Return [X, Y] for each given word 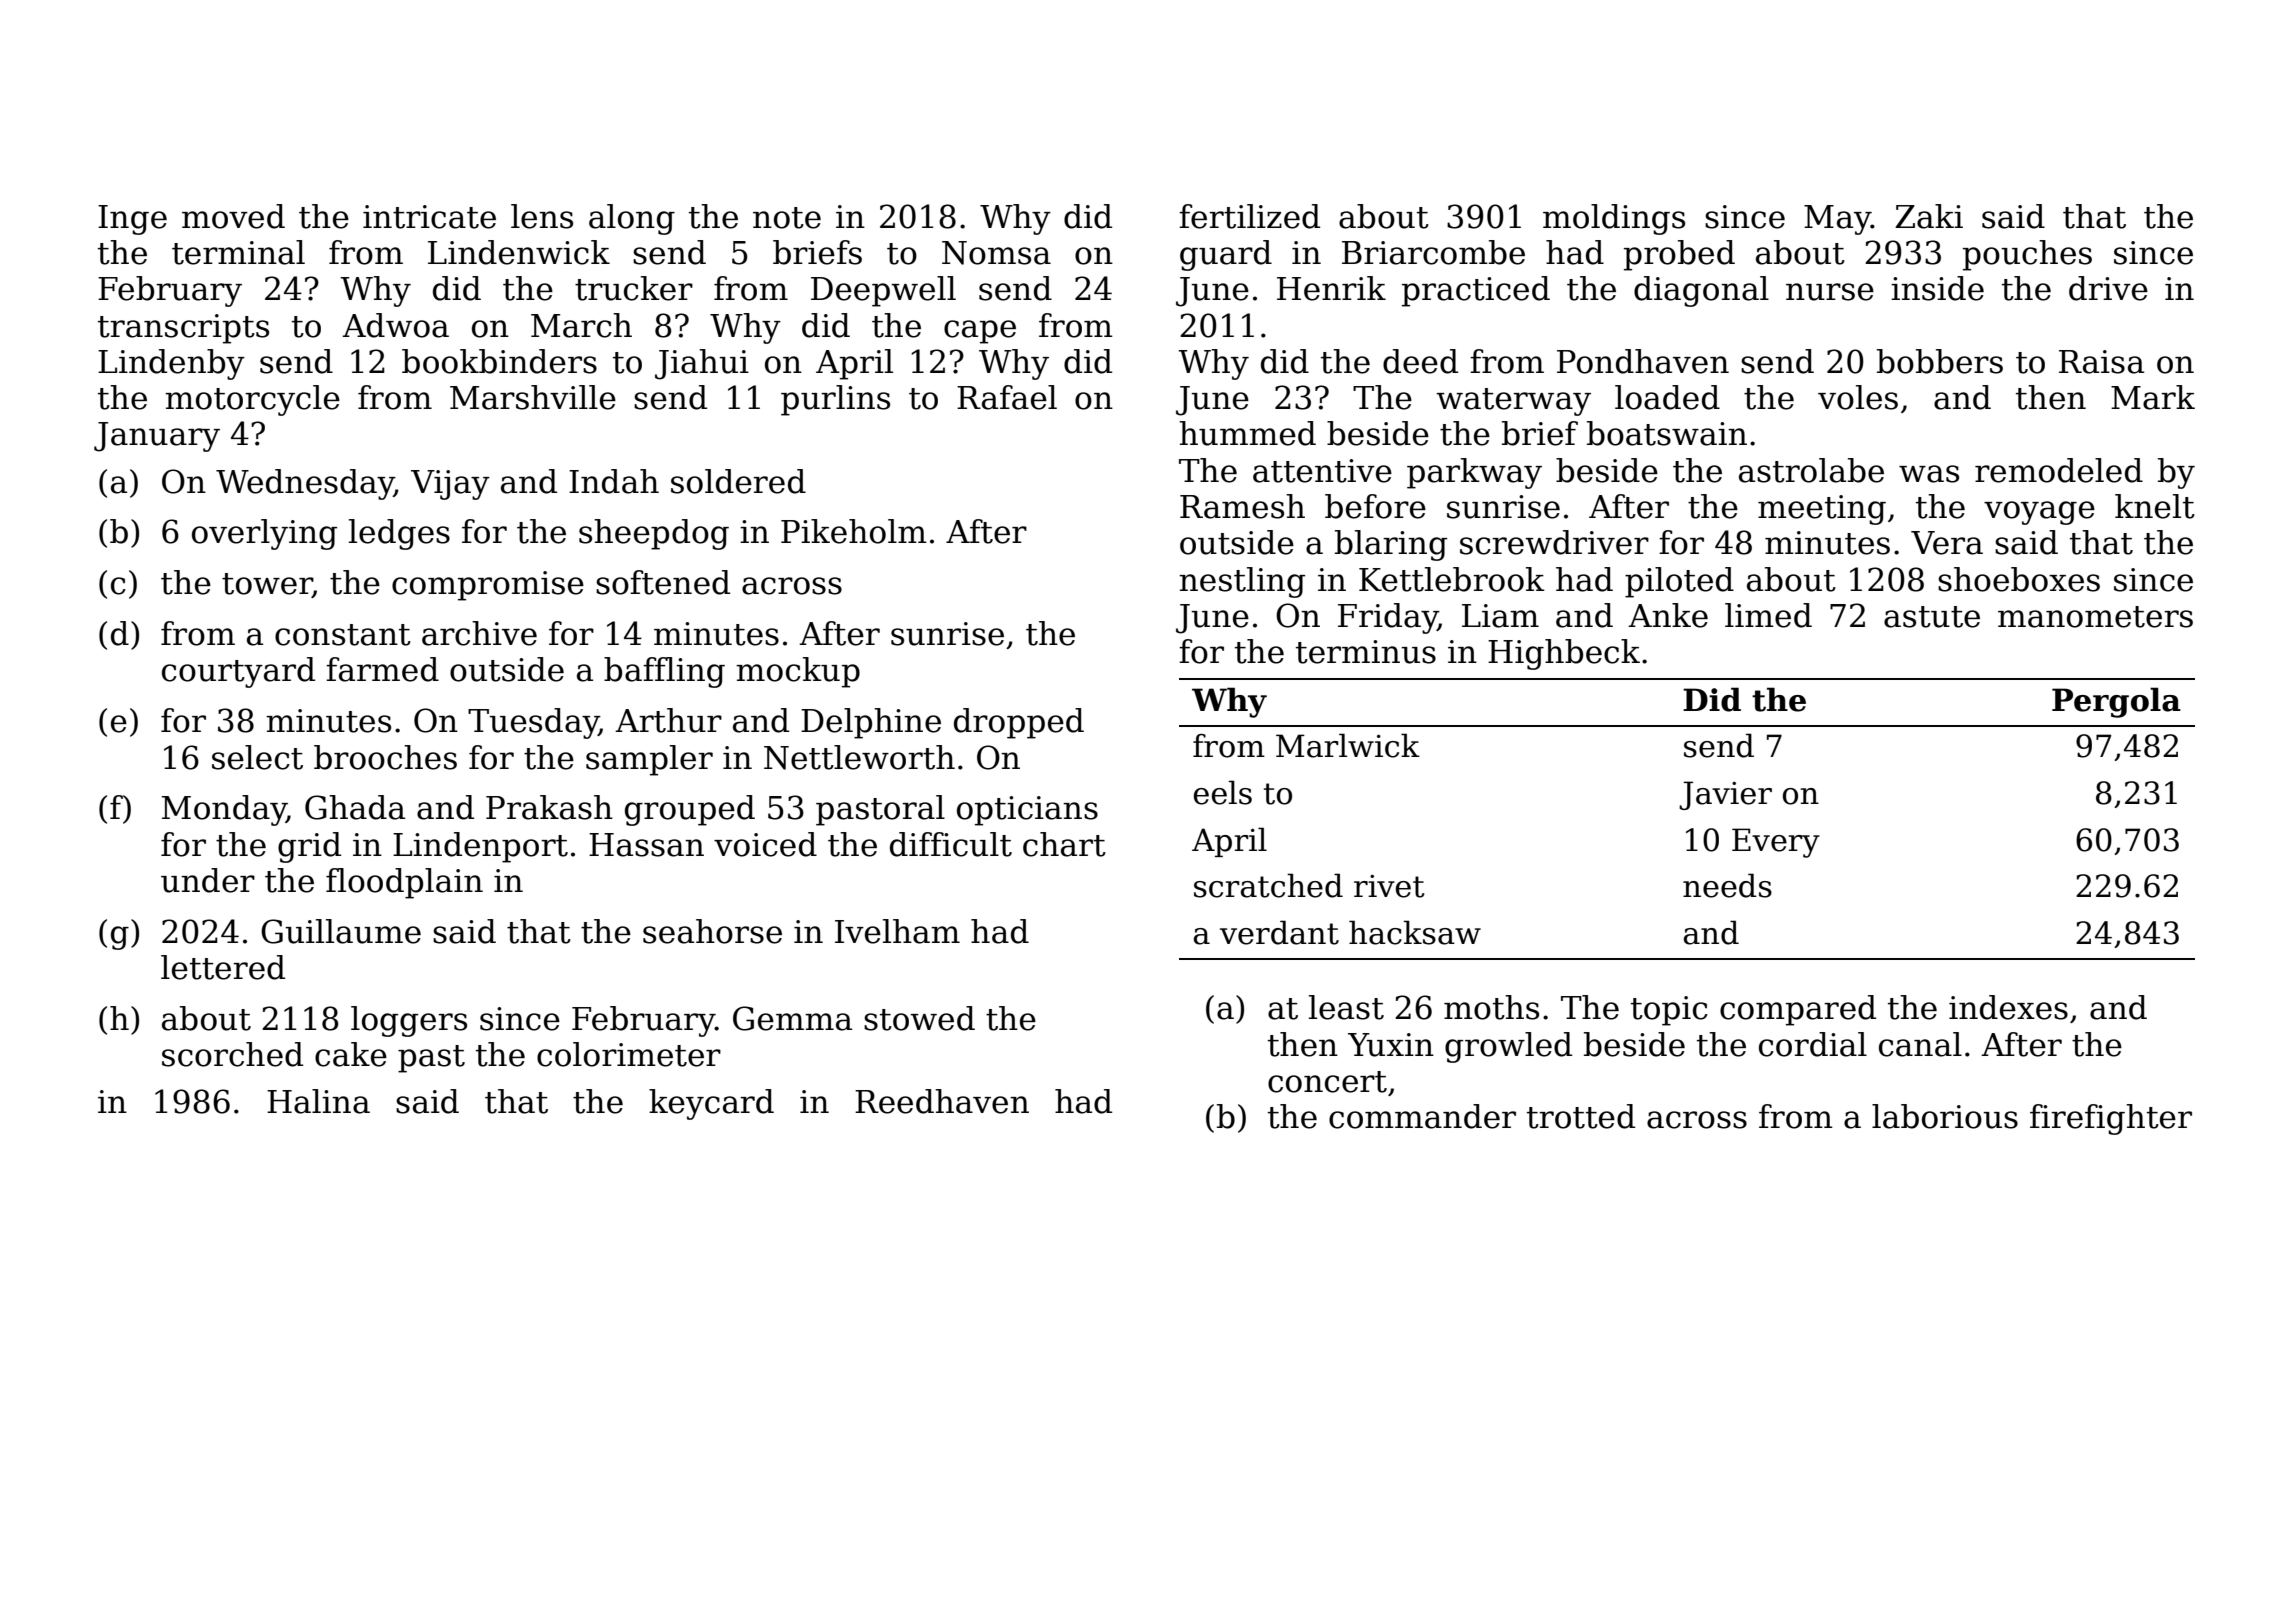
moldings [1614, 219]
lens [542, 216]
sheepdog [654, 534]
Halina [318, 1101]
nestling [1242, 582]
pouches [2027, 255]
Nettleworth [859, 757]
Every [1776, 843]
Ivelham [897, 931]
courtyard [238, 672]
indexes [2008, 1007]
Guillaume [341, 931]
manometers [2095, 617]
